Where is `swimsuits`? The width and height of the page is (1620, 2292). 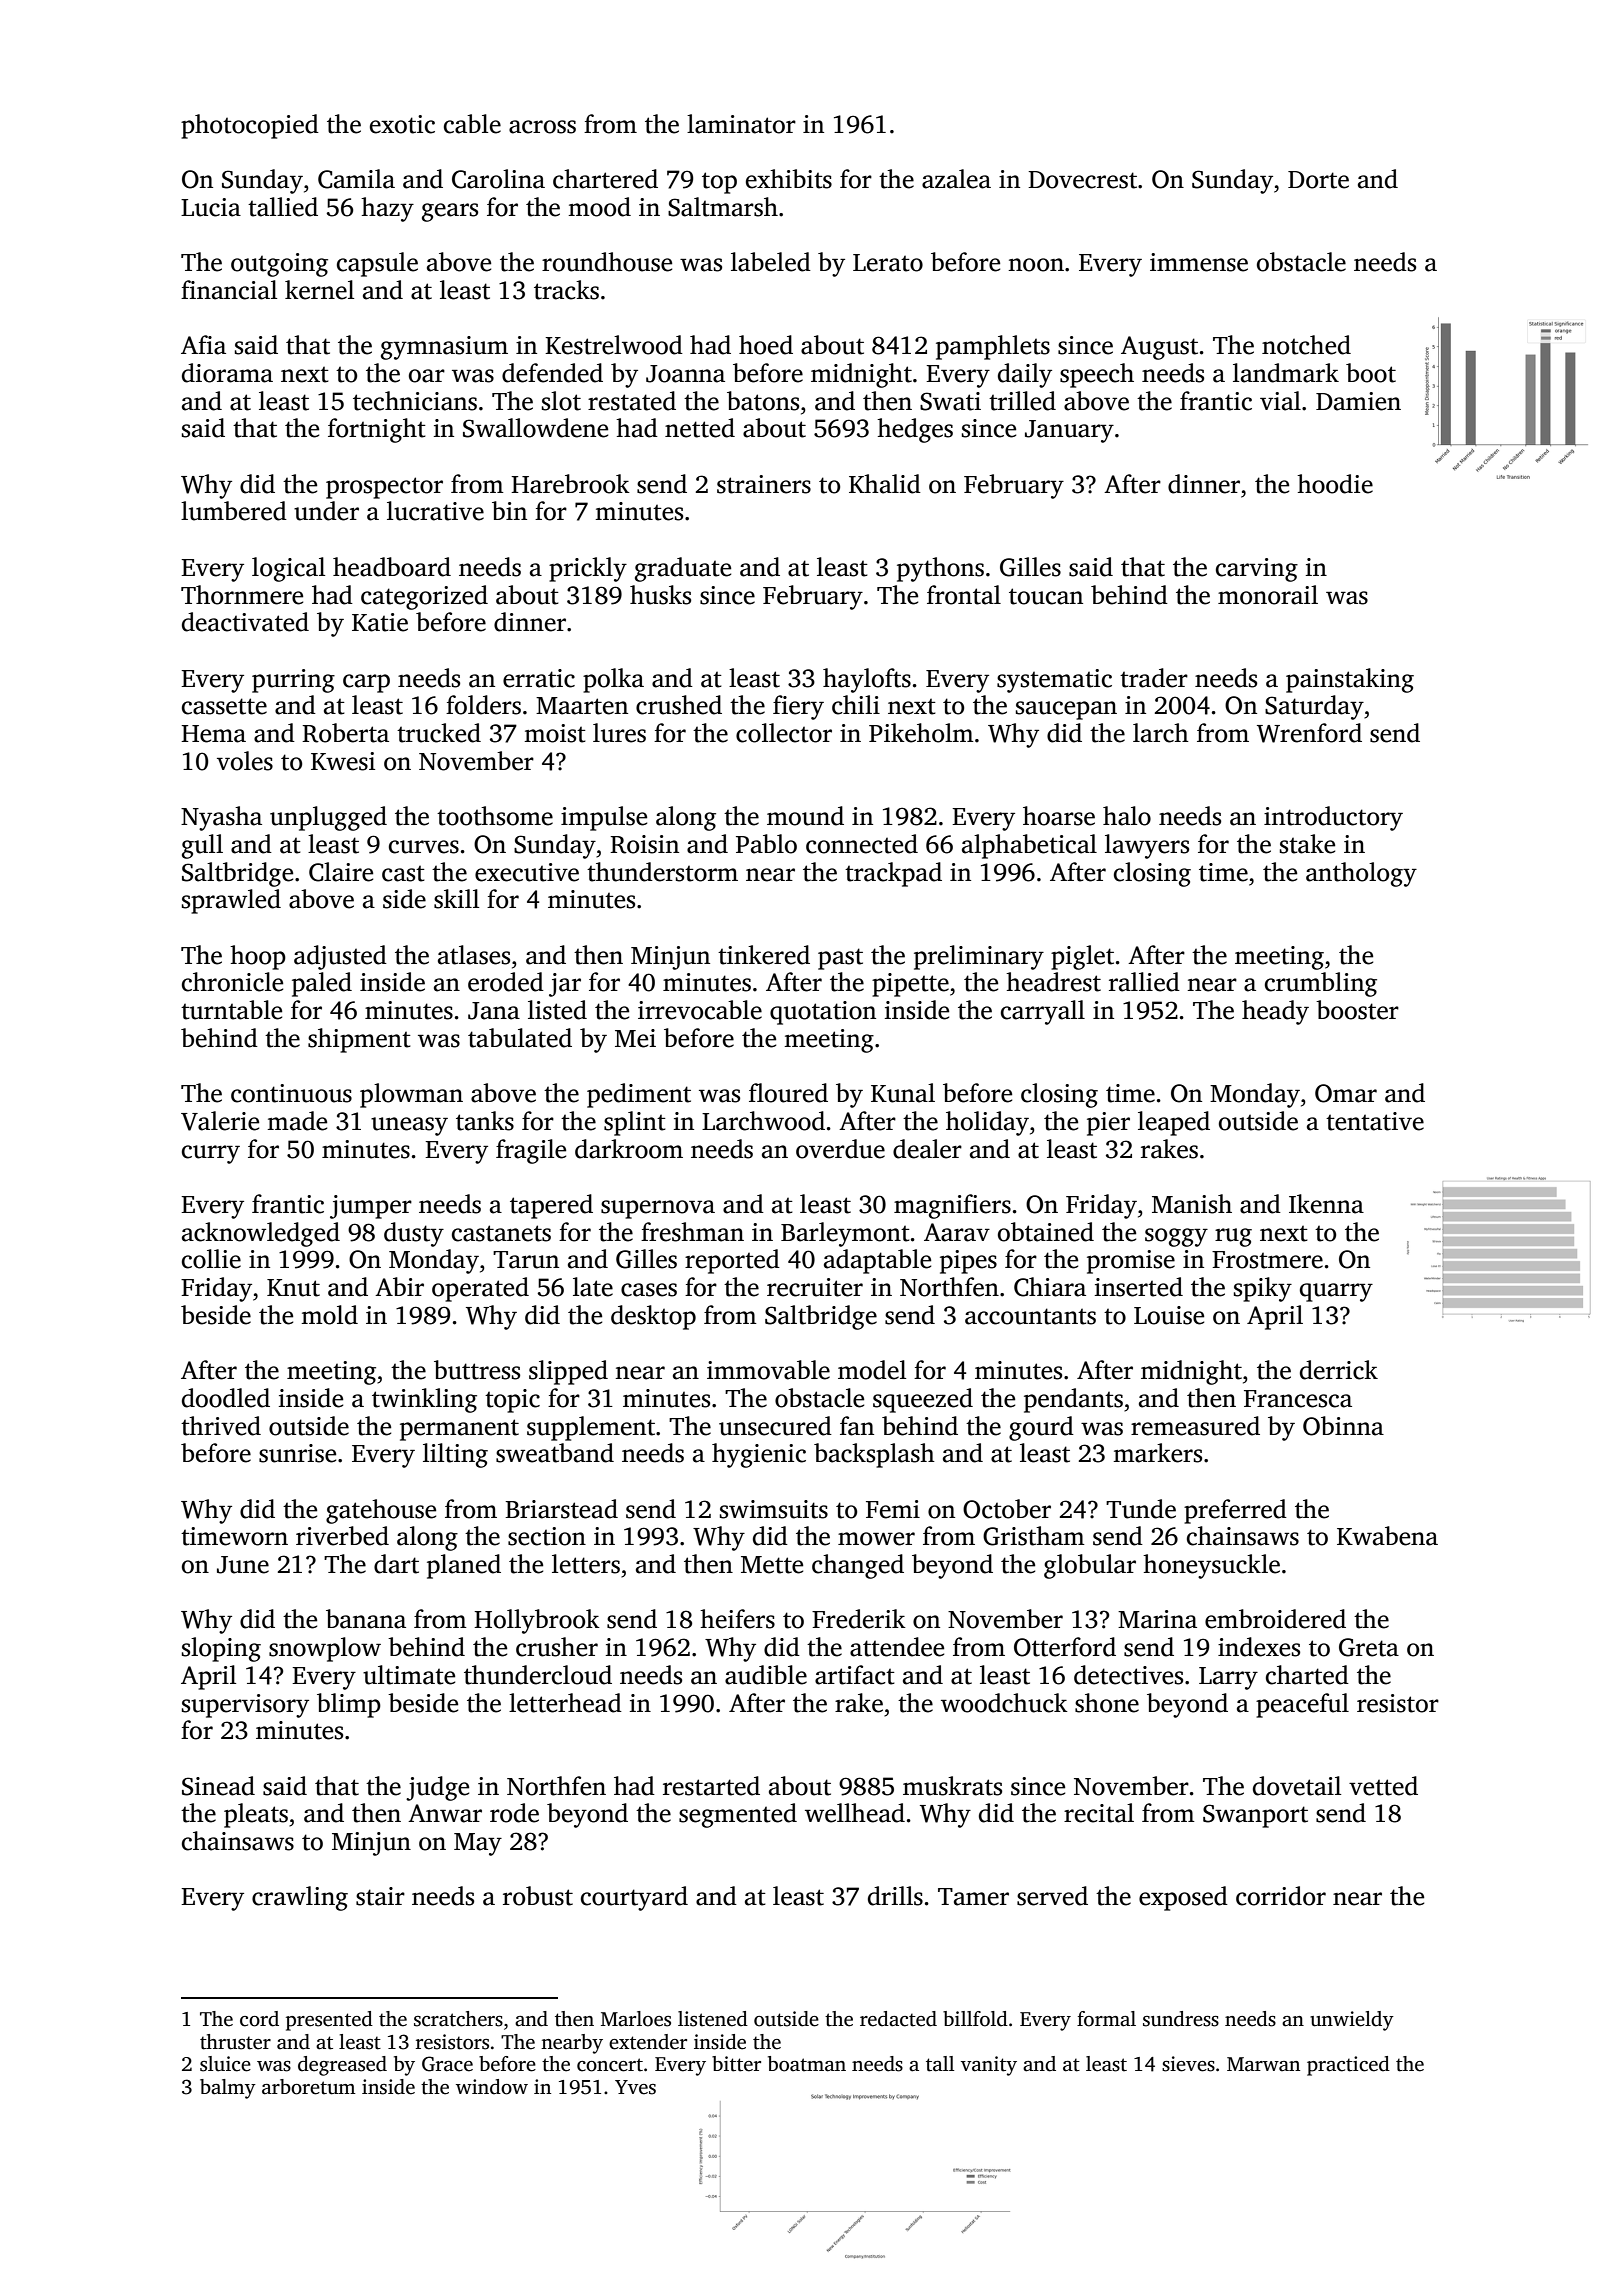 swimsuits is located at coordinates (774, 1509).
